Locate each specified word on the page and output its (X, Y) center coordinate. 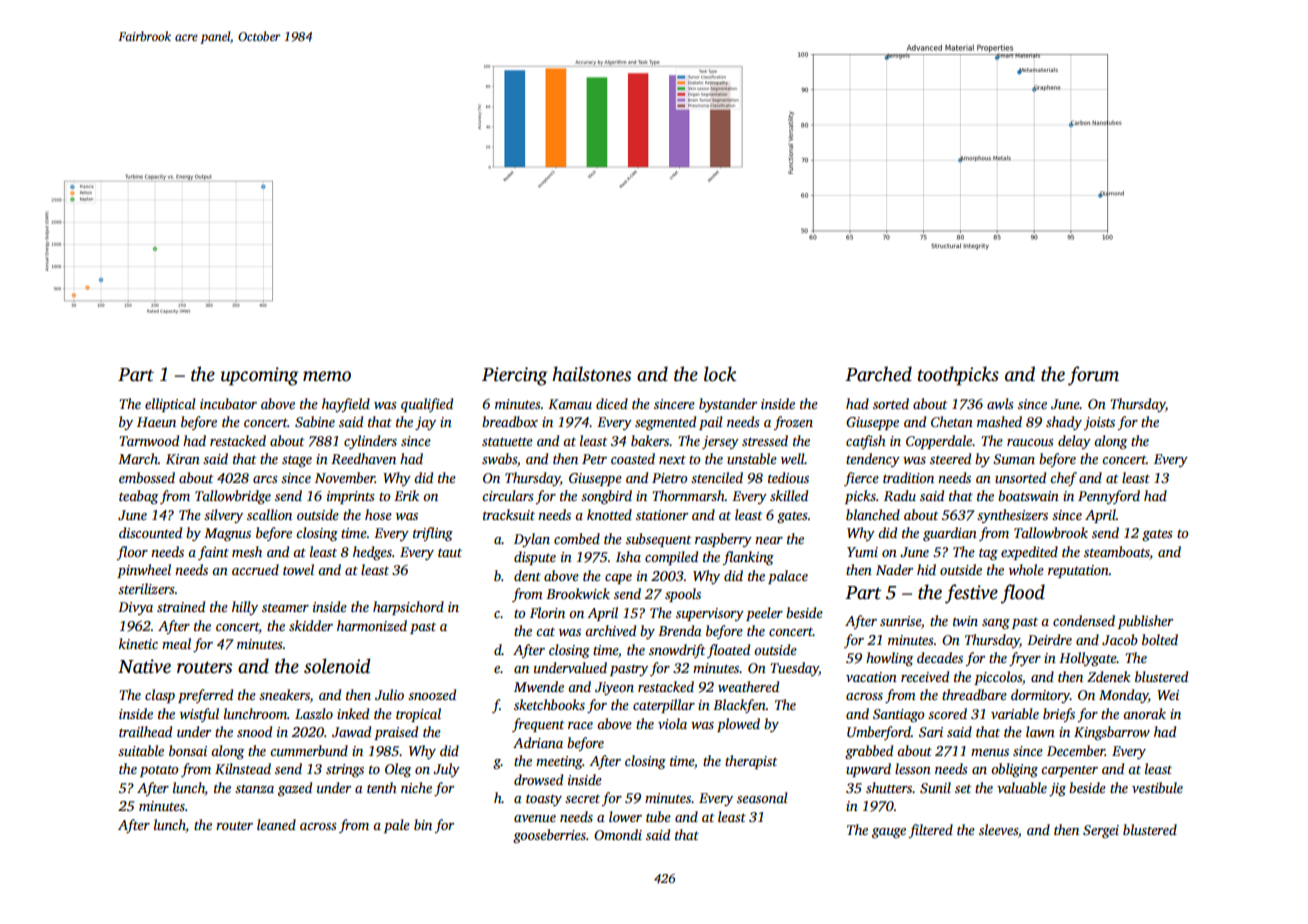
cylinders (370, 442)
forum (1093, 376)
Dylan (532, 540)
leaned (276, 824)
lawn (1040, 731)
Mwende (539, 686)
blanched (873, 514)
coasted (633, 458)
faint (213, 553)
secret (582, 798)
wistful (199, 715)
